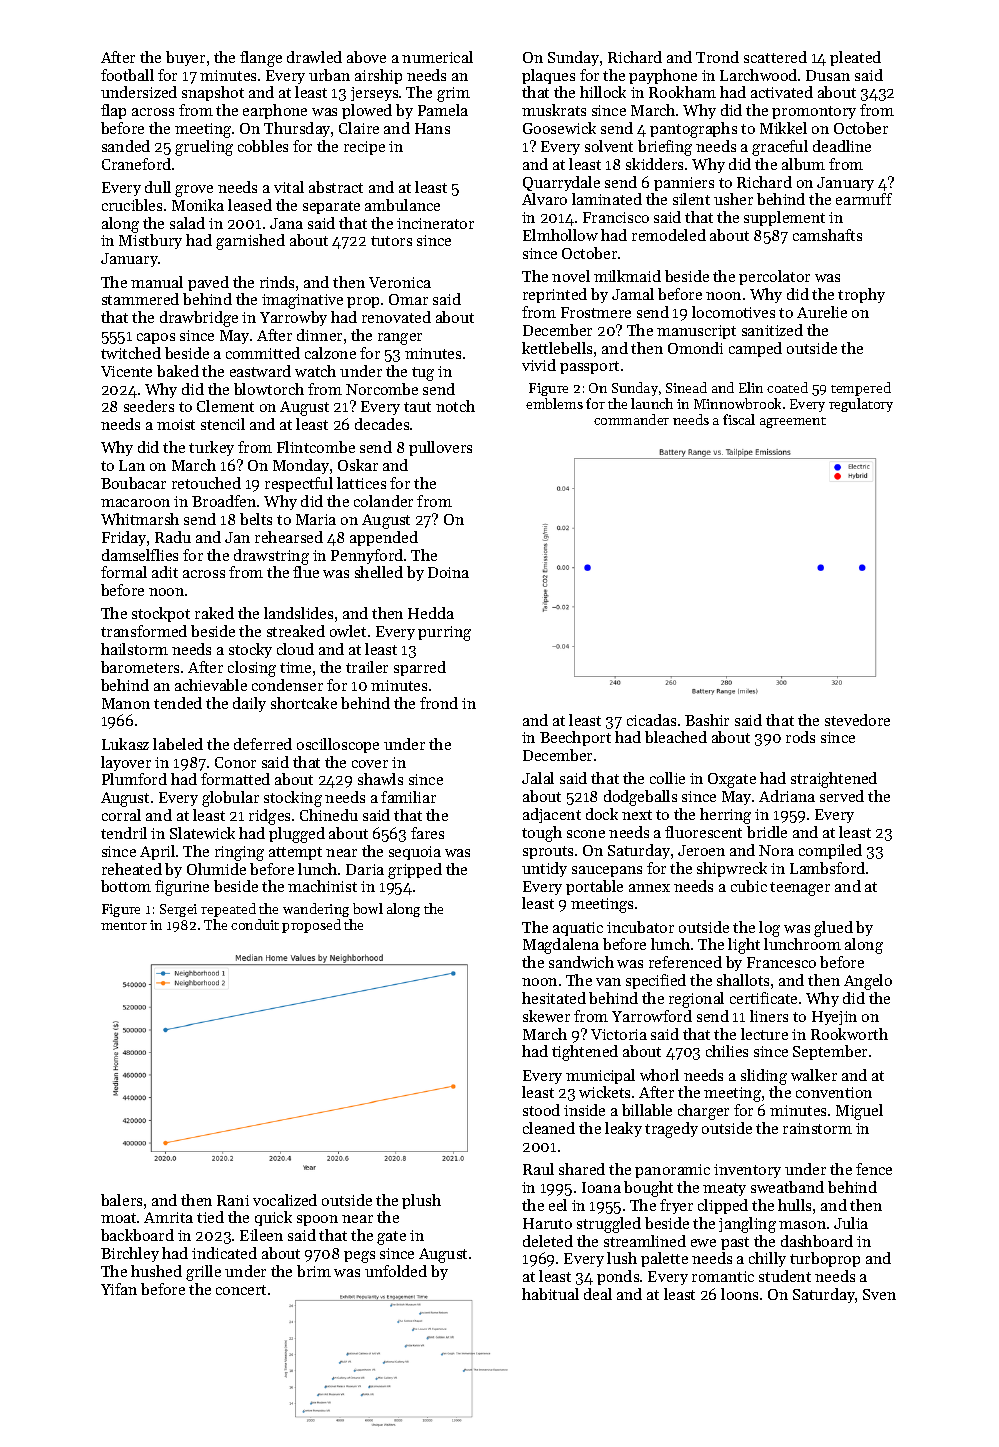  Describe the element at coordinates (448, 572) in the document. I see `Doina` at that location.
